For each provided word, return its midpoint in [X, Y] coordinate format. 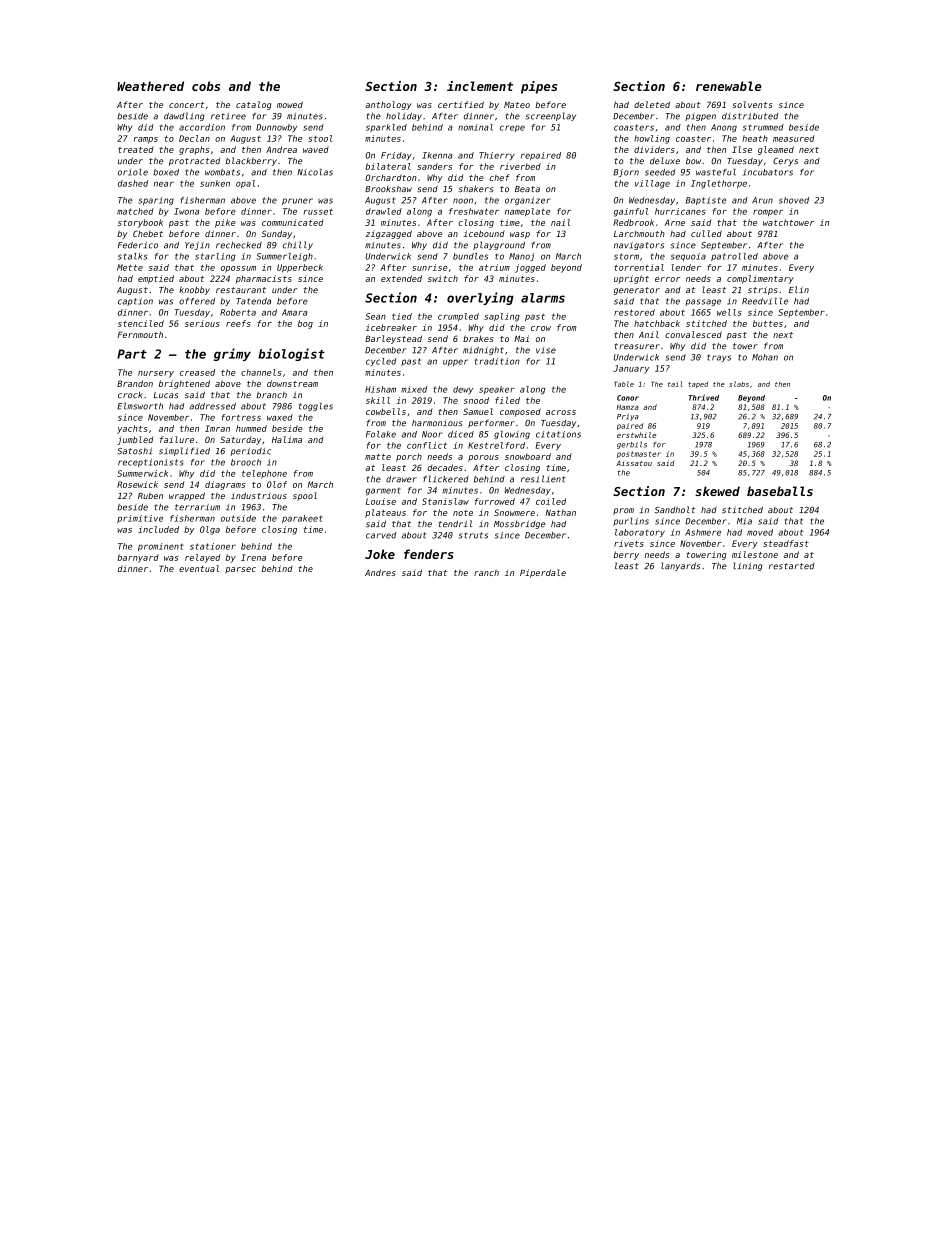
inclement [480, 86]
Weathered [150, 86]
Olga [210, 530]
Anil [649, 334]
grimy [232, 354]
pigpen [700, 117]
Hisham [380, 389]
